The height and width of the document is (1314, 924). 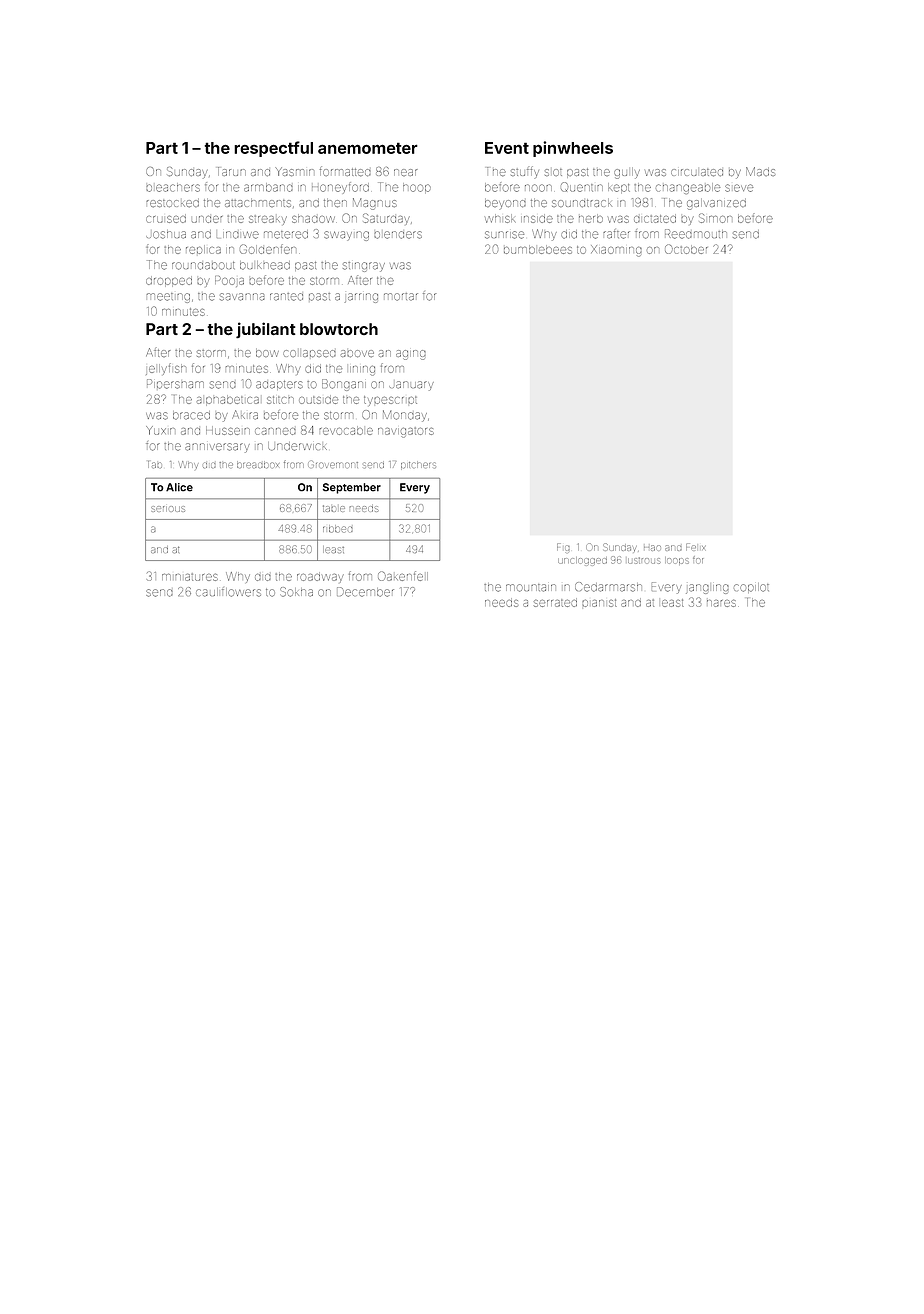 I want to click on mortar, so click(x=401, y=297).
